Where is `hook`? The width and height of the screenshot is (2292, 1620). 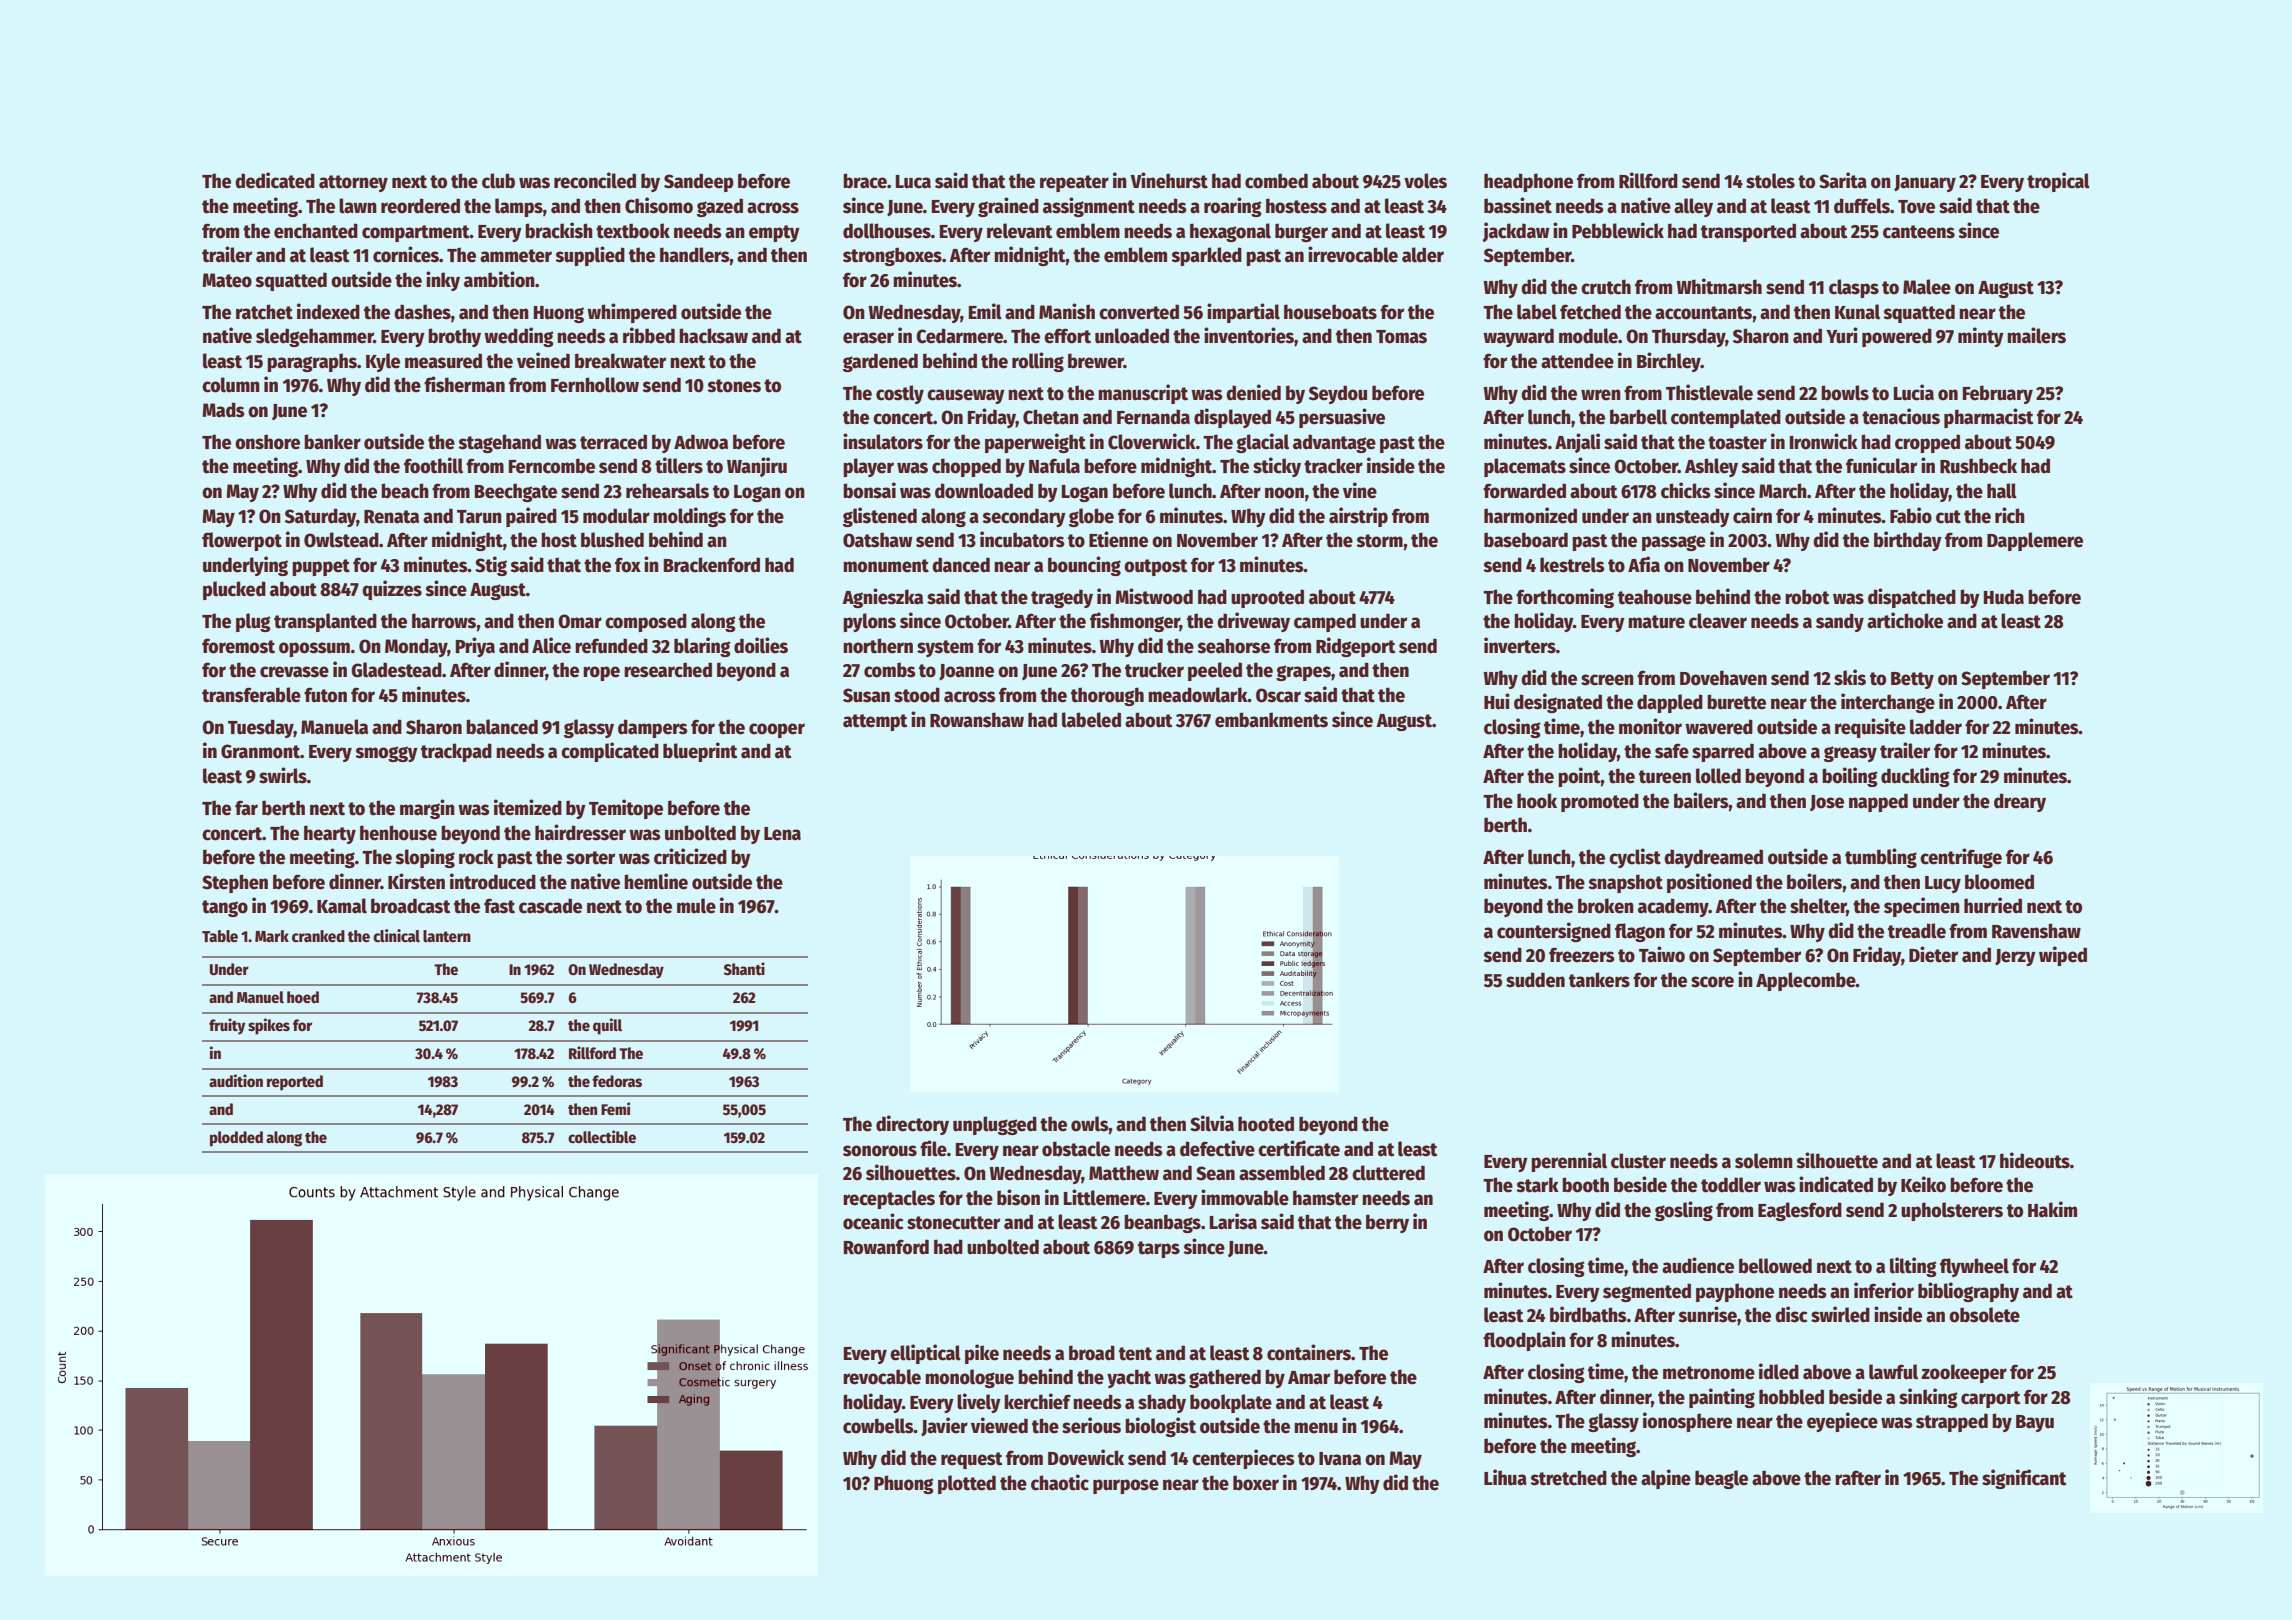
hook is located at coordinates (1537, 801).
